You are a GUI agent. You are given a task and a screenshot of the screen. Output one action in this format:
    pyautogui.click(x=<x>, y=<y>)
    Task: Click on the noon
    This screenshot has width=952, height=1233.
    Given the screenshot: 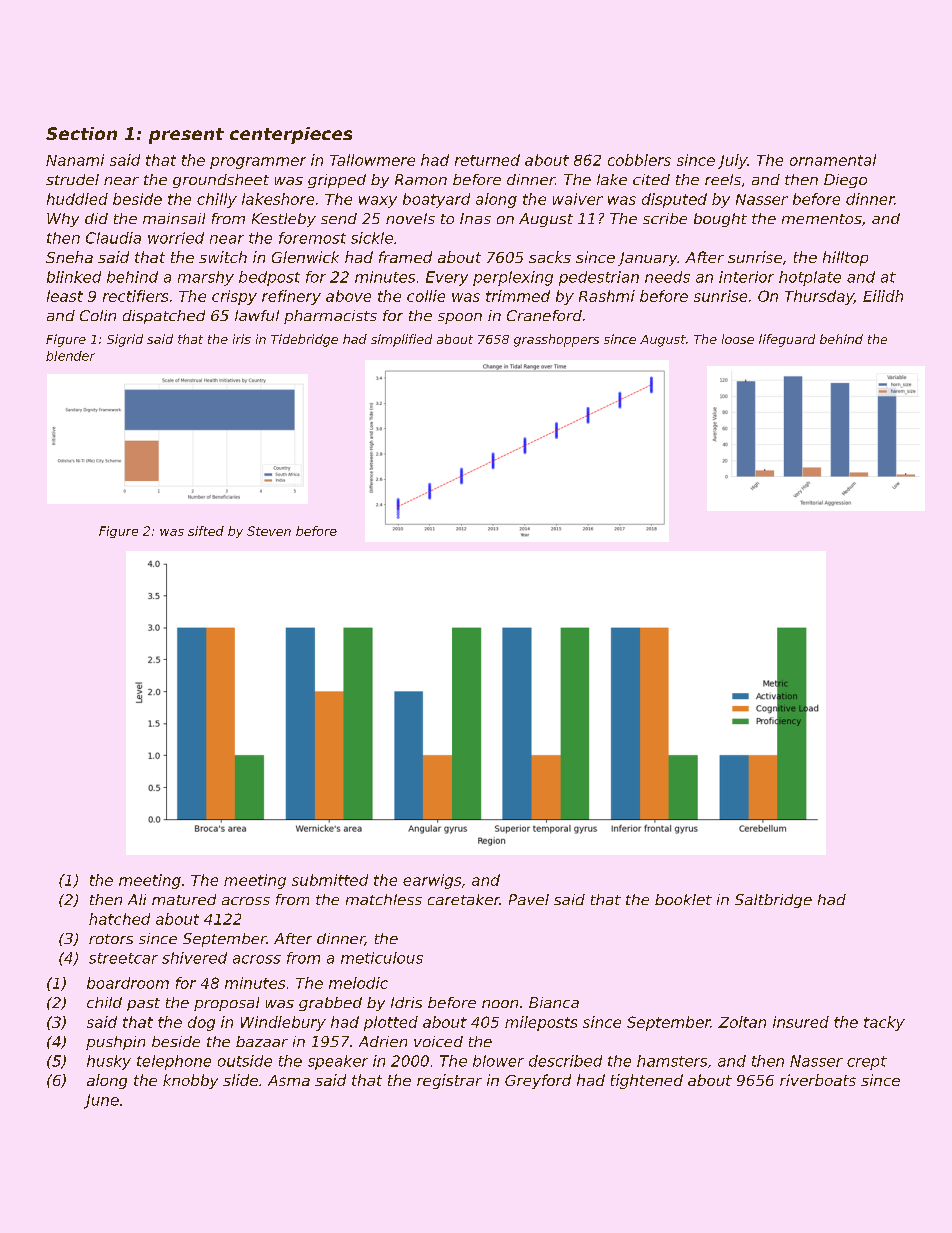 What is the action you would take?
    pyautogui.click(x=500, y=1004)
